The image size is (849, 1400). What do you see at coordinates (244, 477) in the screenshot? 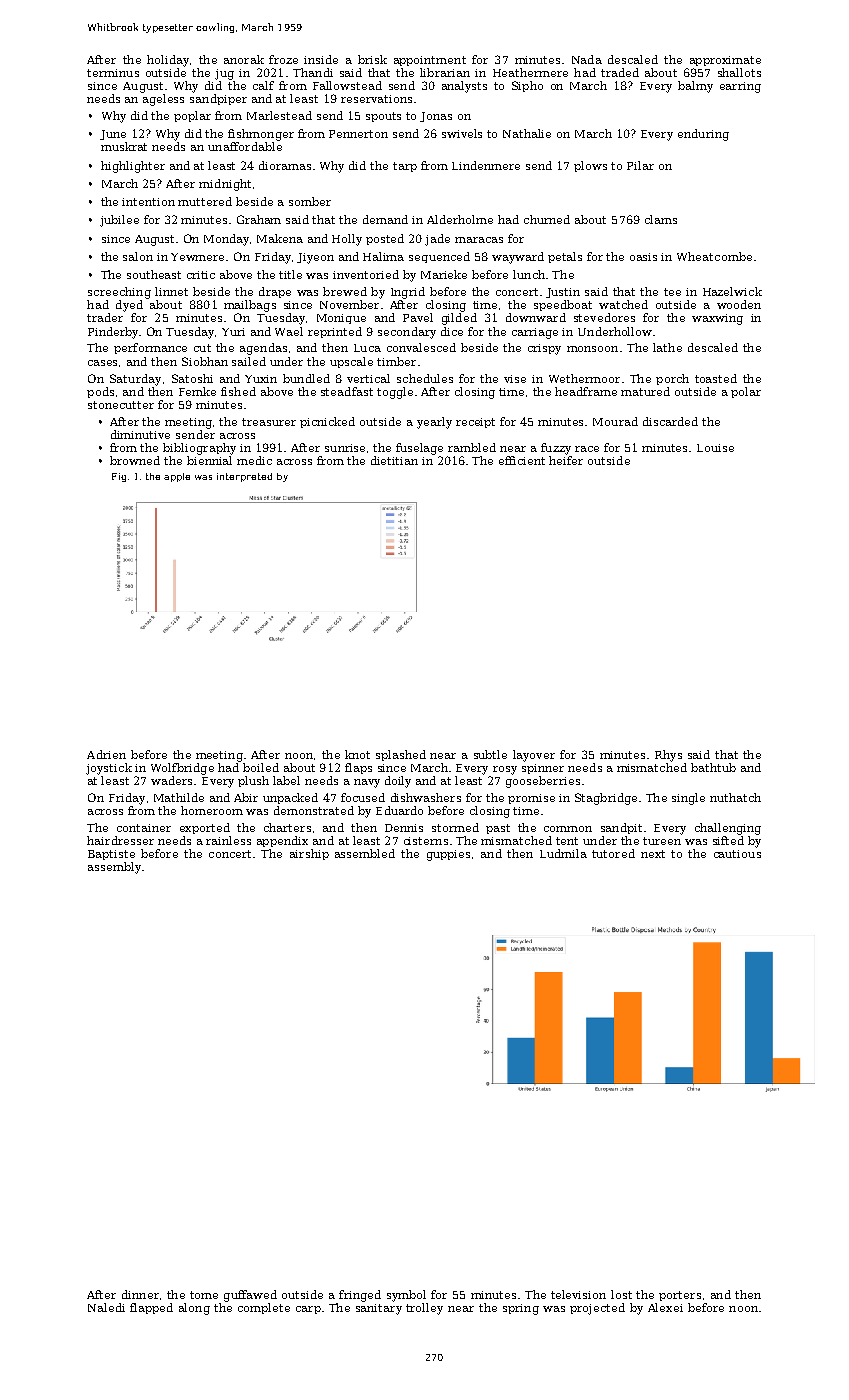
I see `interpreted` at bounding box center [244, 477].
